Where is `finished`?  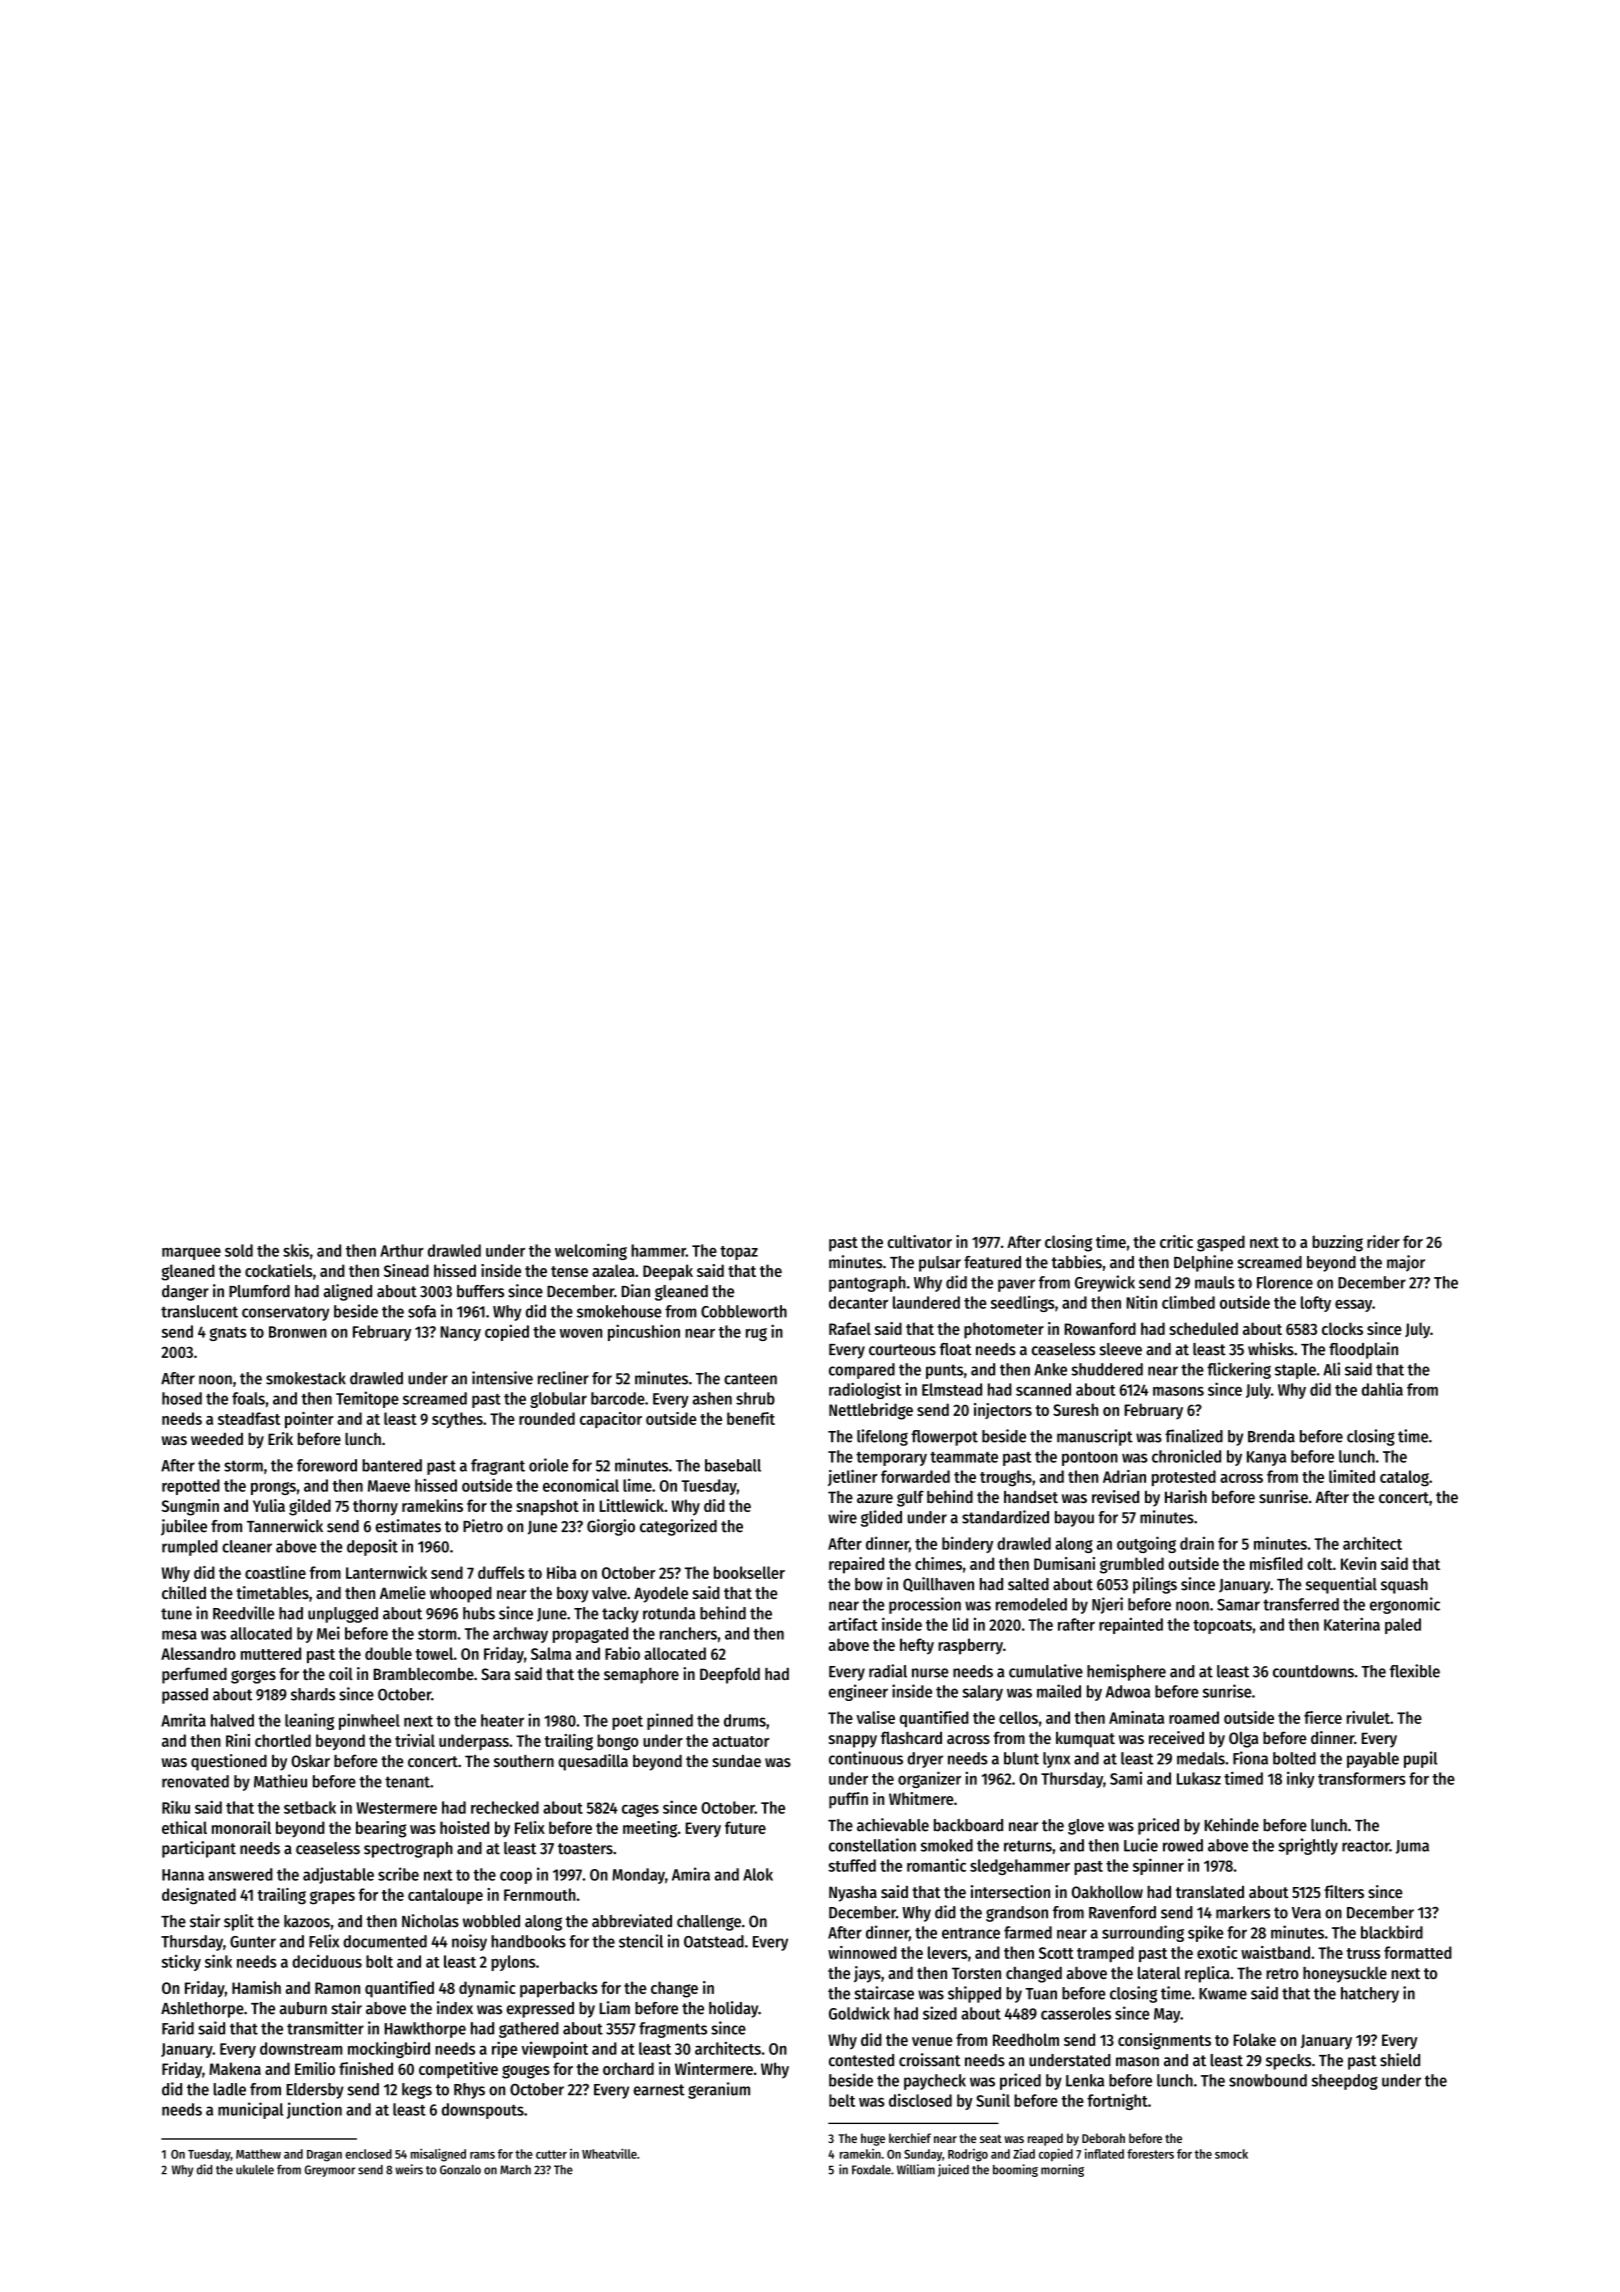 finished is located at coordinates (366, 2068).
